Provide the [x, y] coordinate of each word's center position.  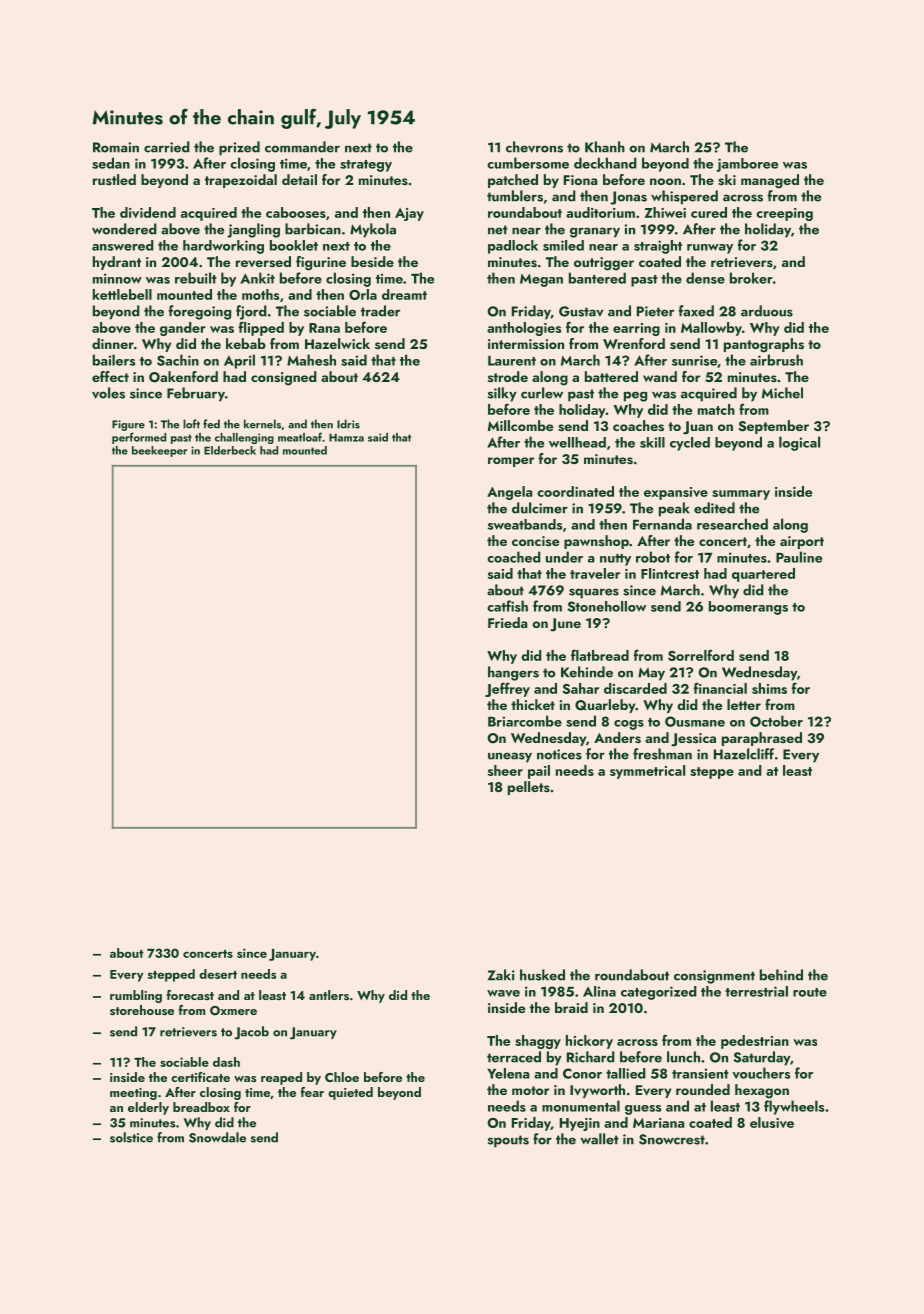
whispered [684, 197]
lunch [683, 1057]
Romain [116, 147]
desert [218, 974]
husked [542, 975]
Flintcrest [670, 573]
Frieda [507, 622]
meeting [133, 1094]
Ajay [409, 214]
